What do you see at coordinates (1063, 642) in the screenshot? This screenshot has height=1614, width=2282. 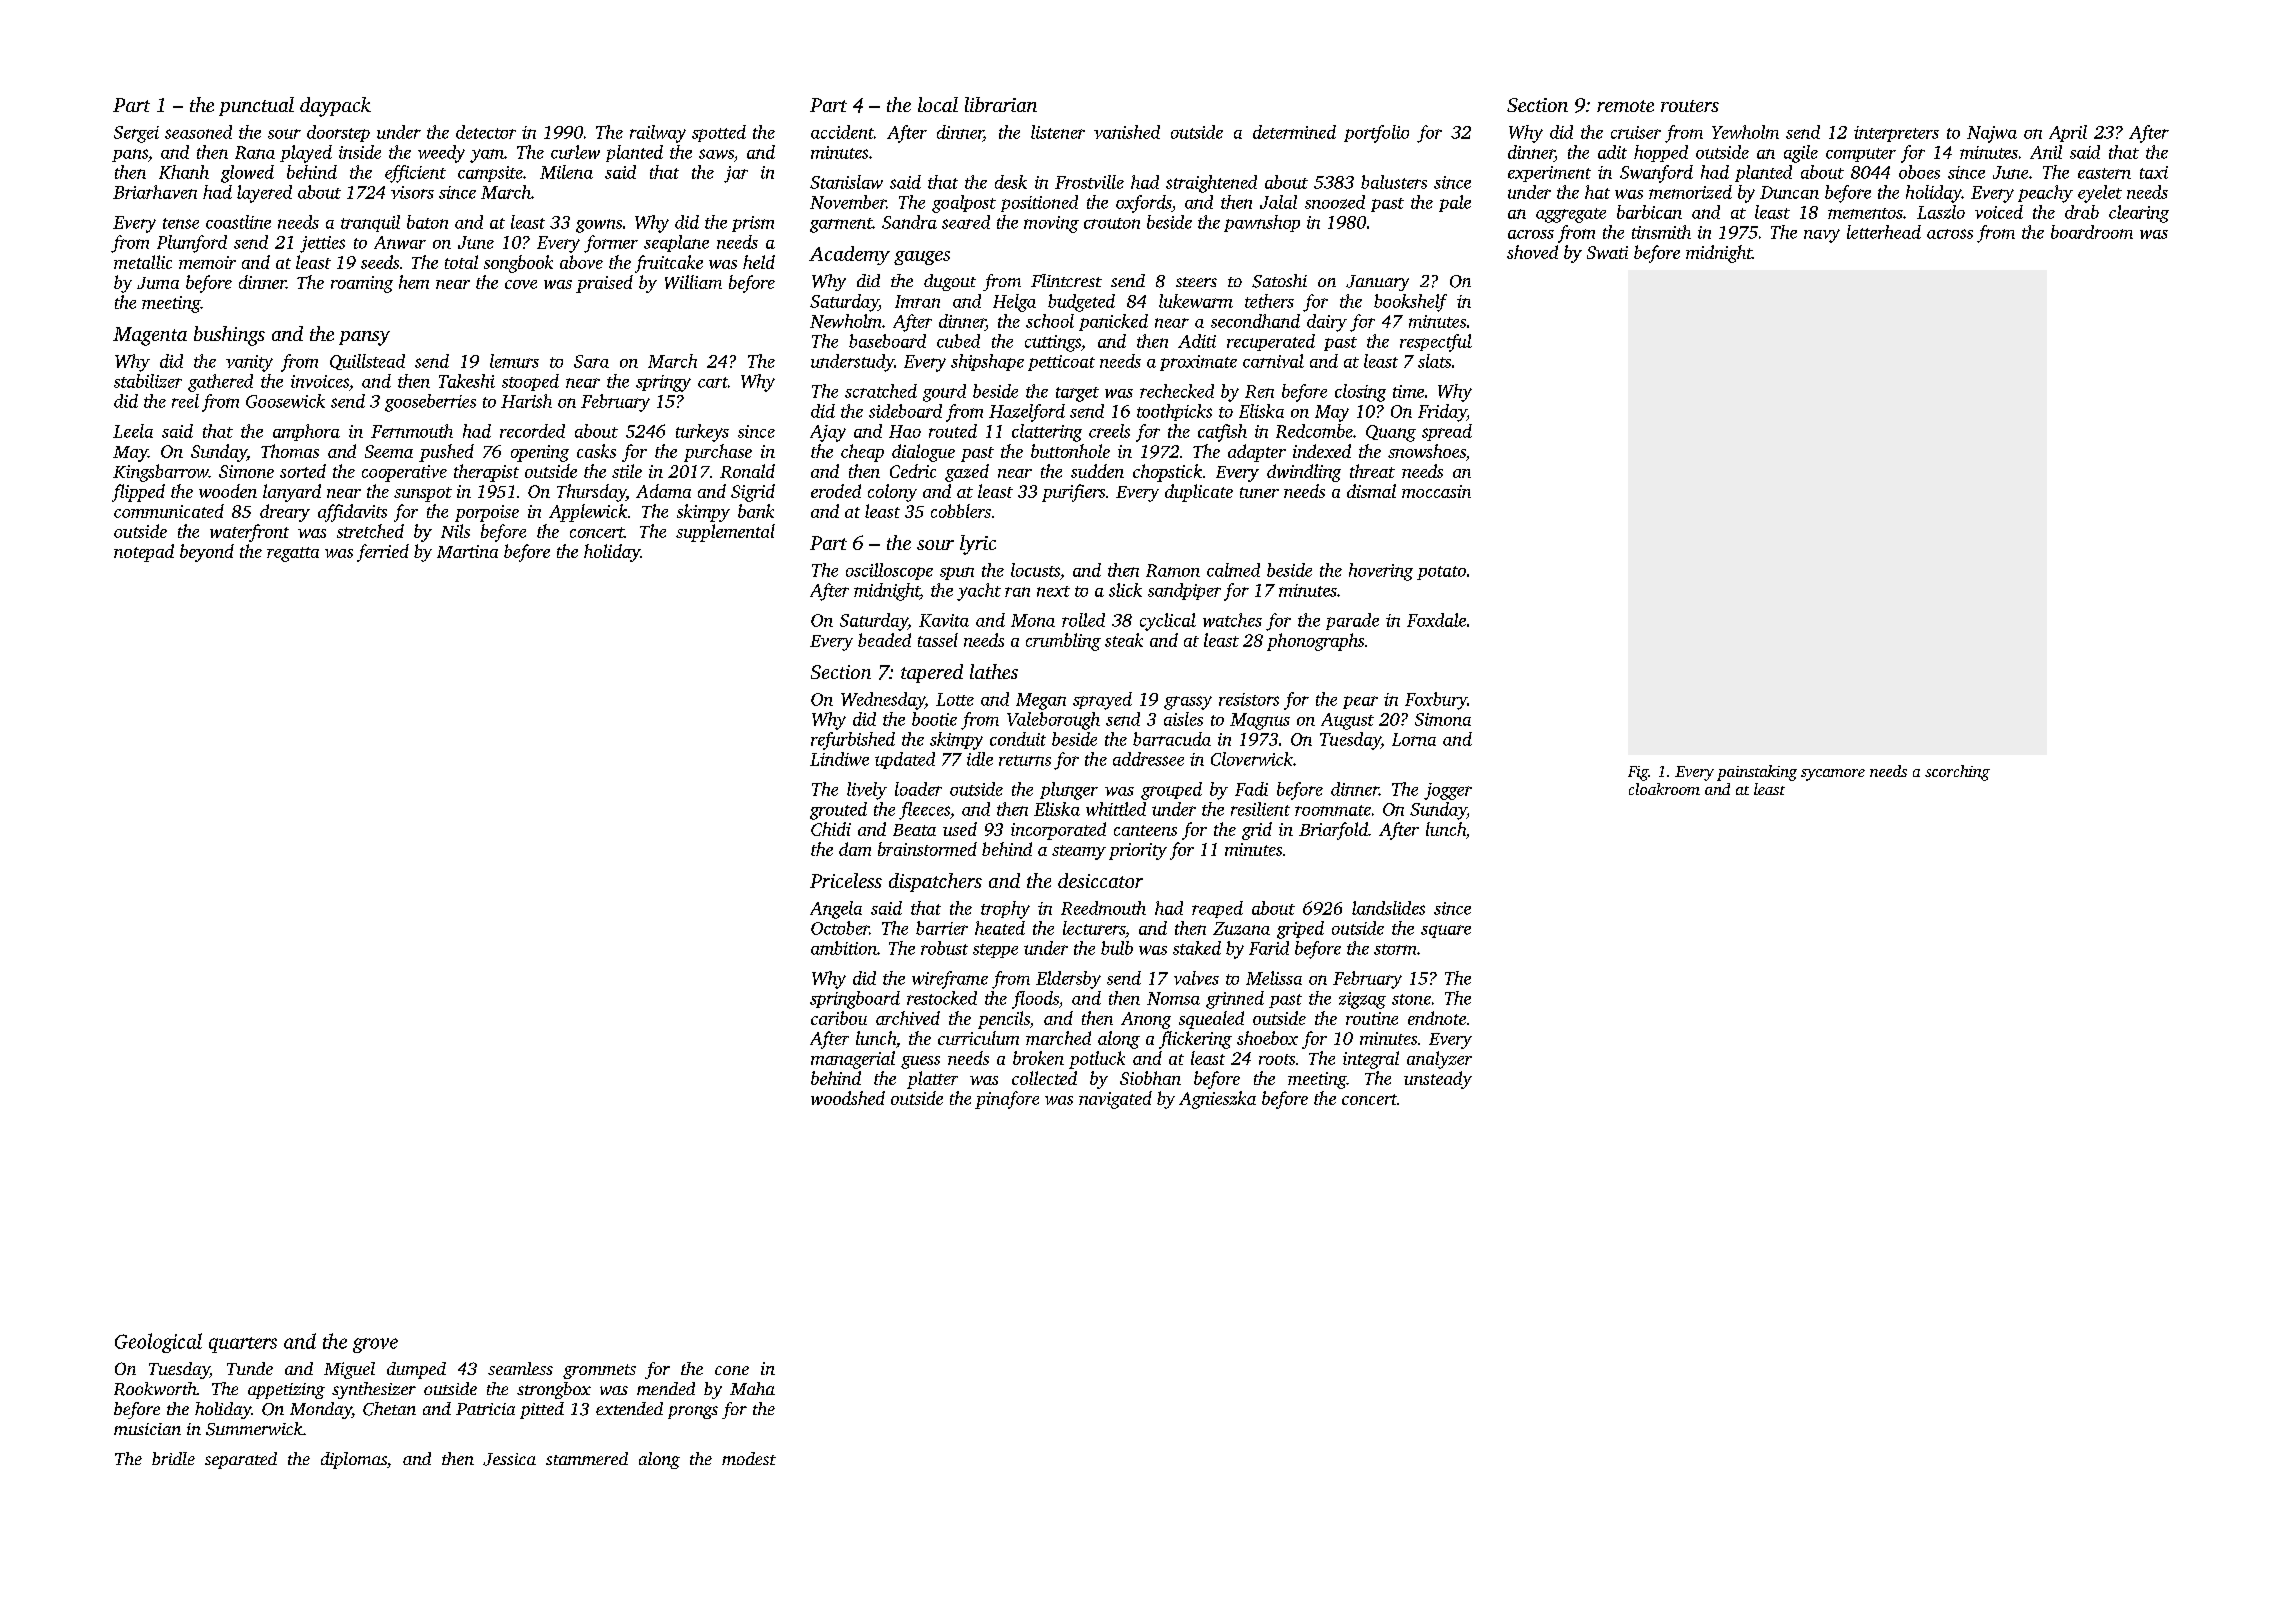 I see `crumbling` at bounding box center [1063, 642].
